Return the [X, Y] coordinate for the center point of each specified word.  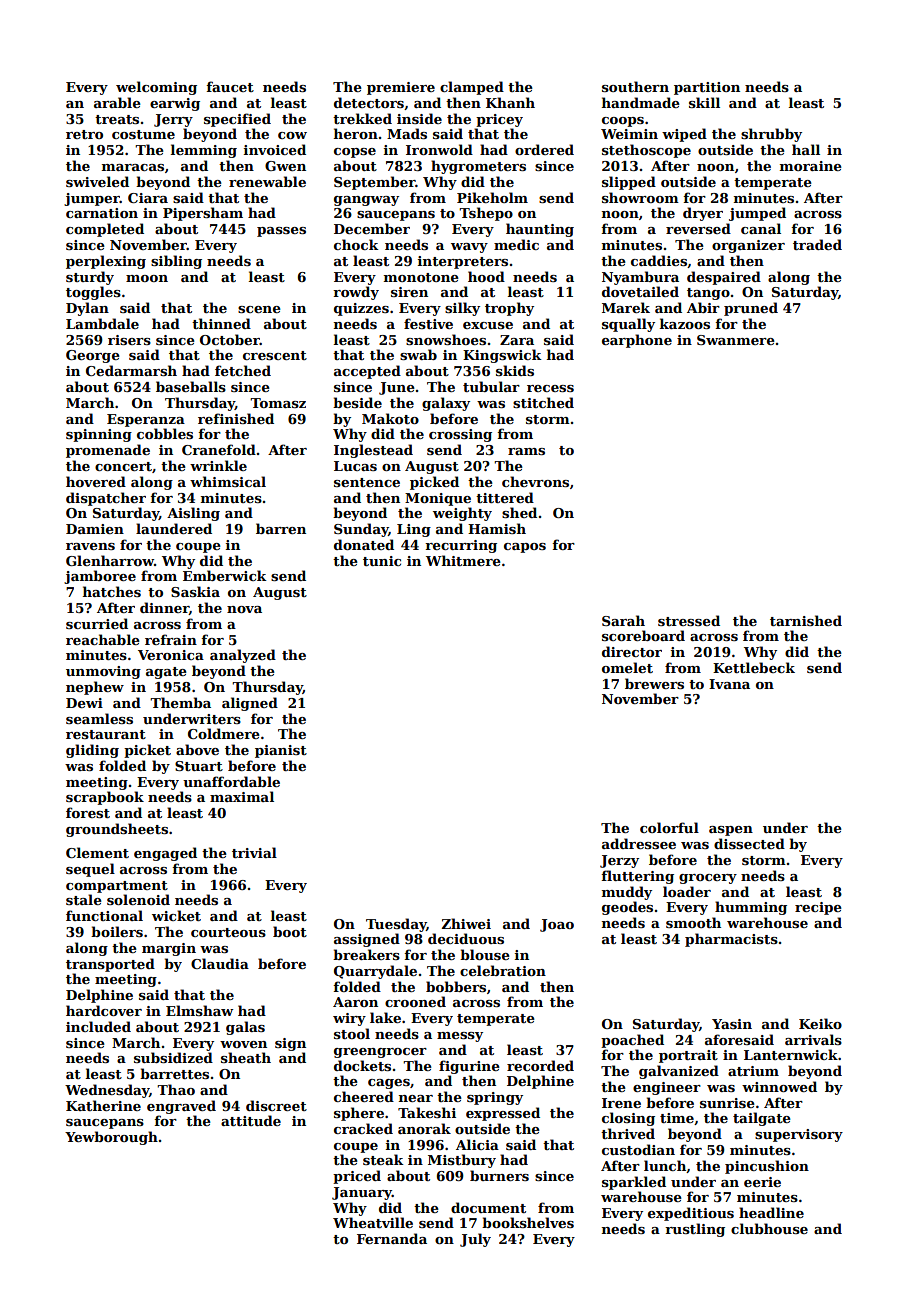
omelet [627, 667]
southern [635, 86]
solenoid [138, 899]
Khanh [510, 102]
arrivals [813, 1039]
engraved [181, 1107]
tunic [382, 561]
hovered [96, 481]
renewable [267, 181]
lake [385, 1017]
